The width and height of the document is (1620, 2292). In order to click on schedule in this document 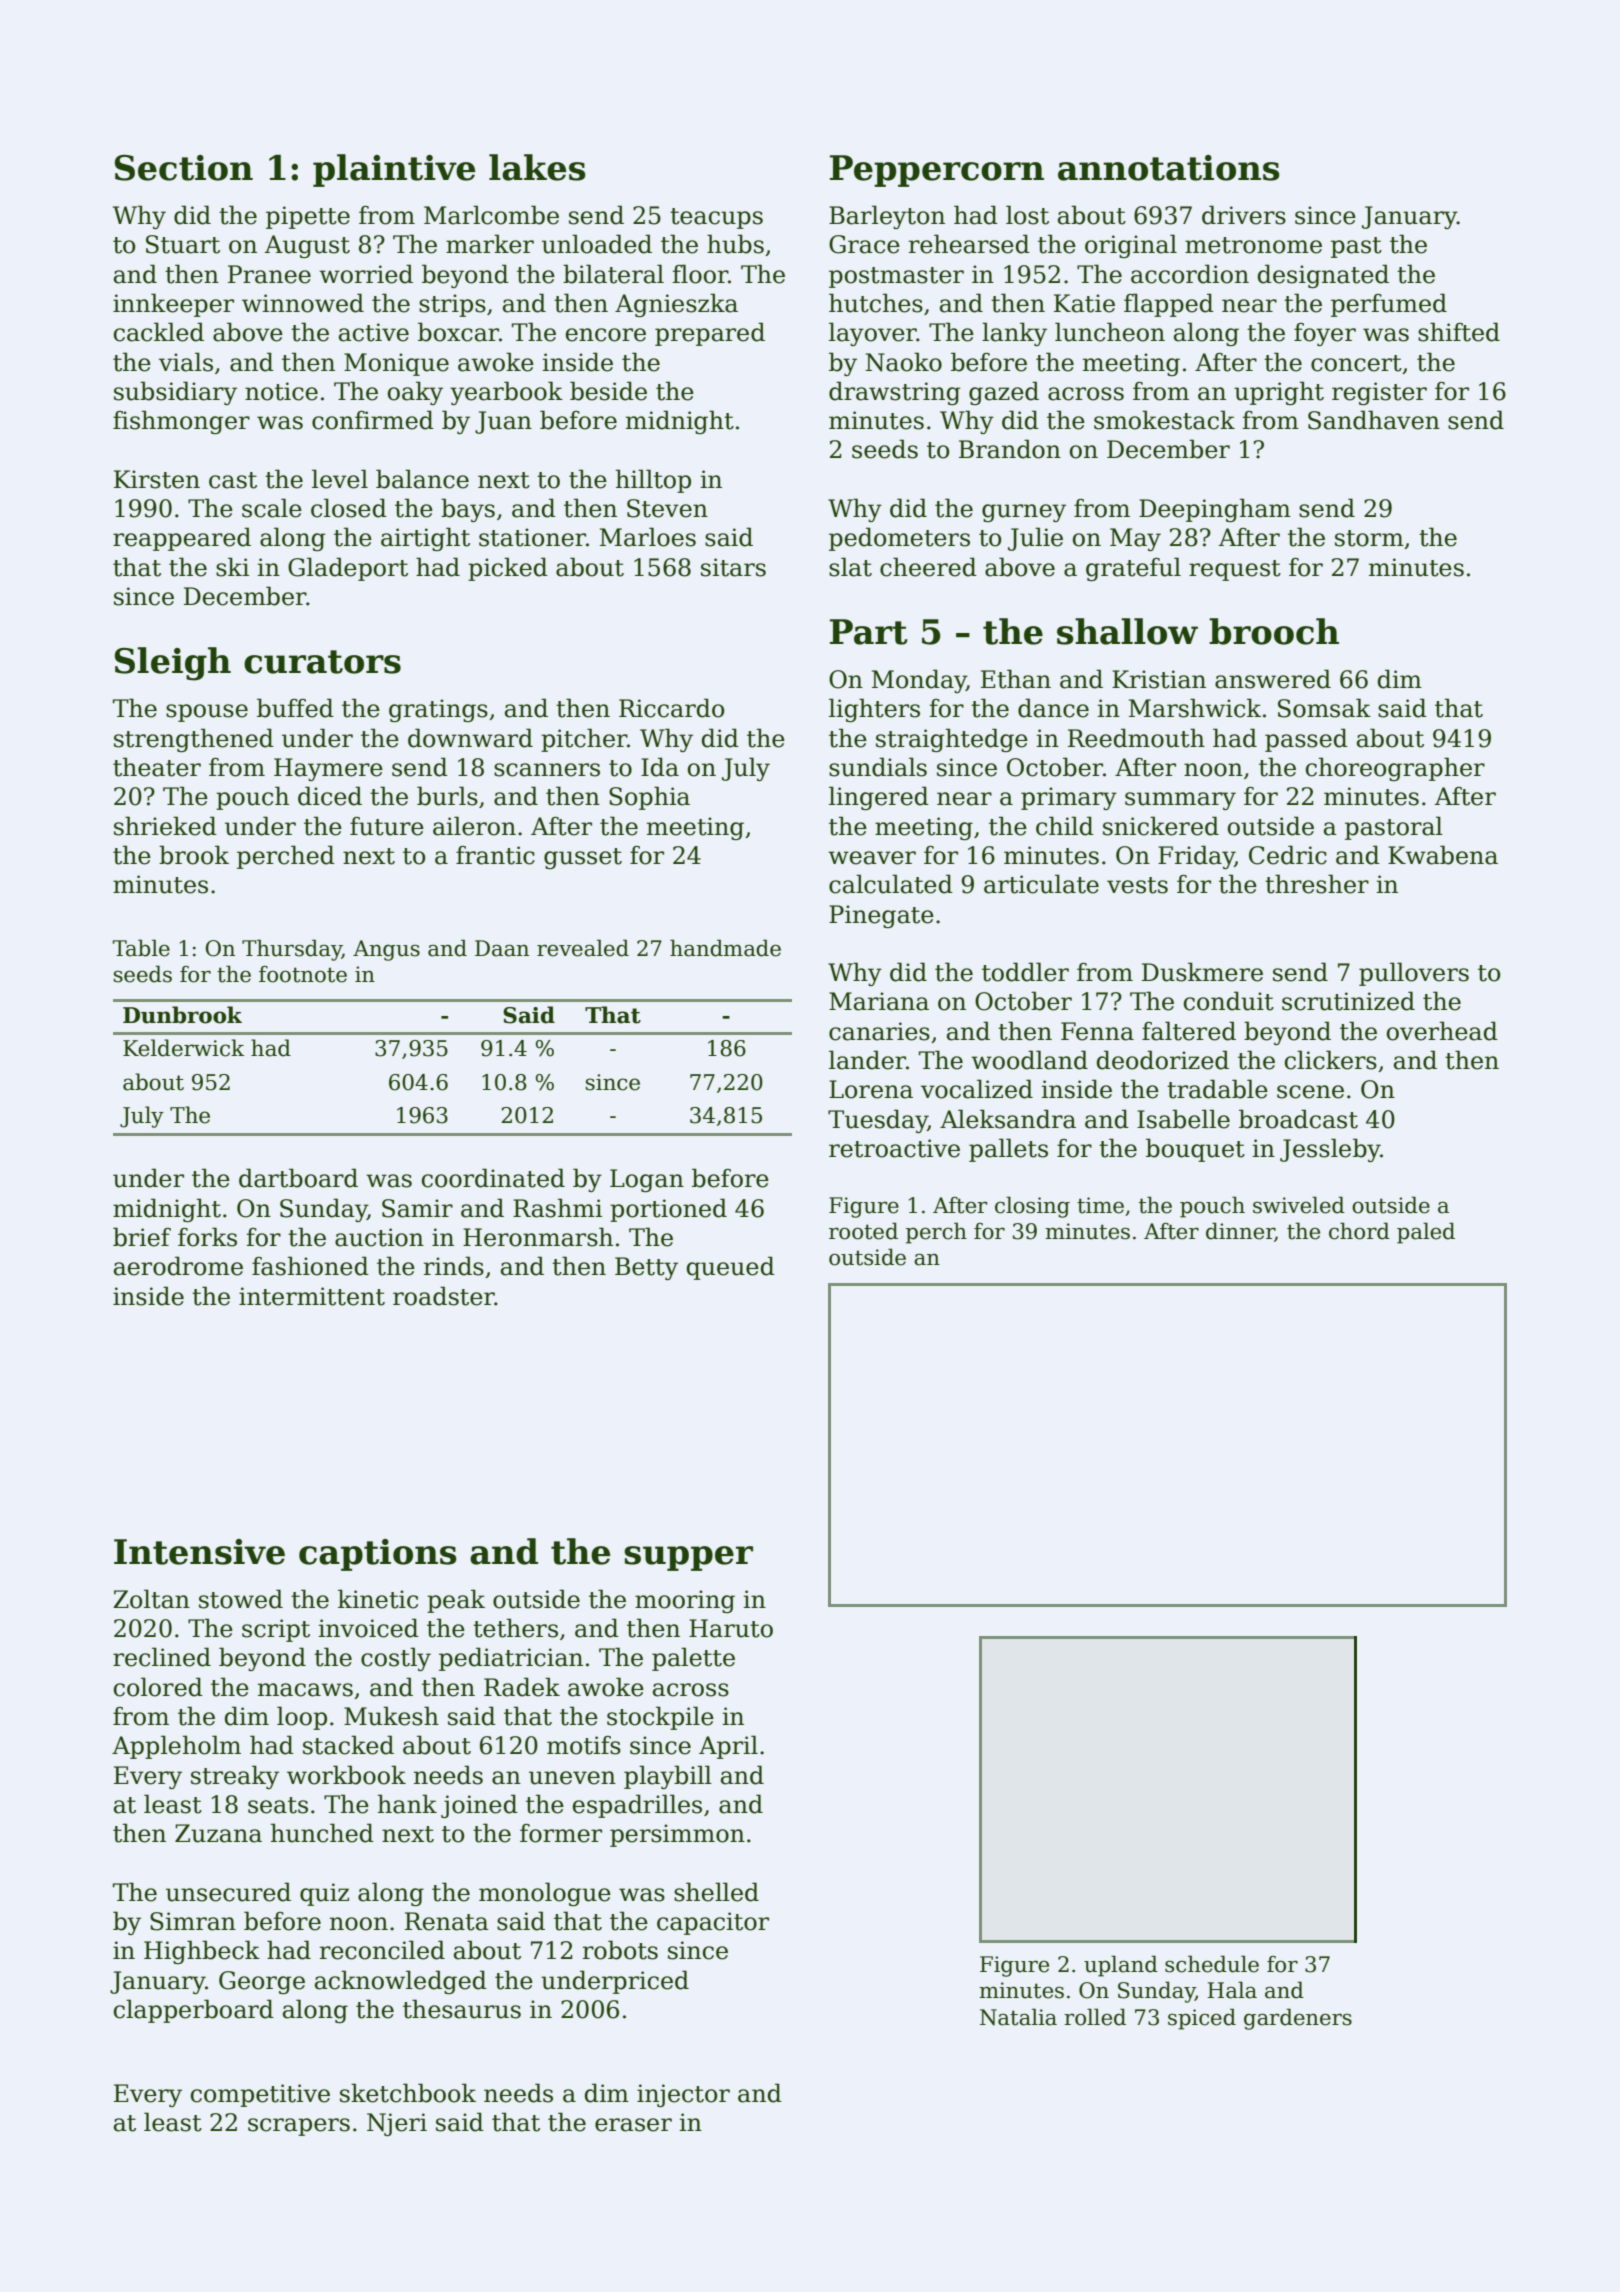, I will do `click(1212, 1964)`.
